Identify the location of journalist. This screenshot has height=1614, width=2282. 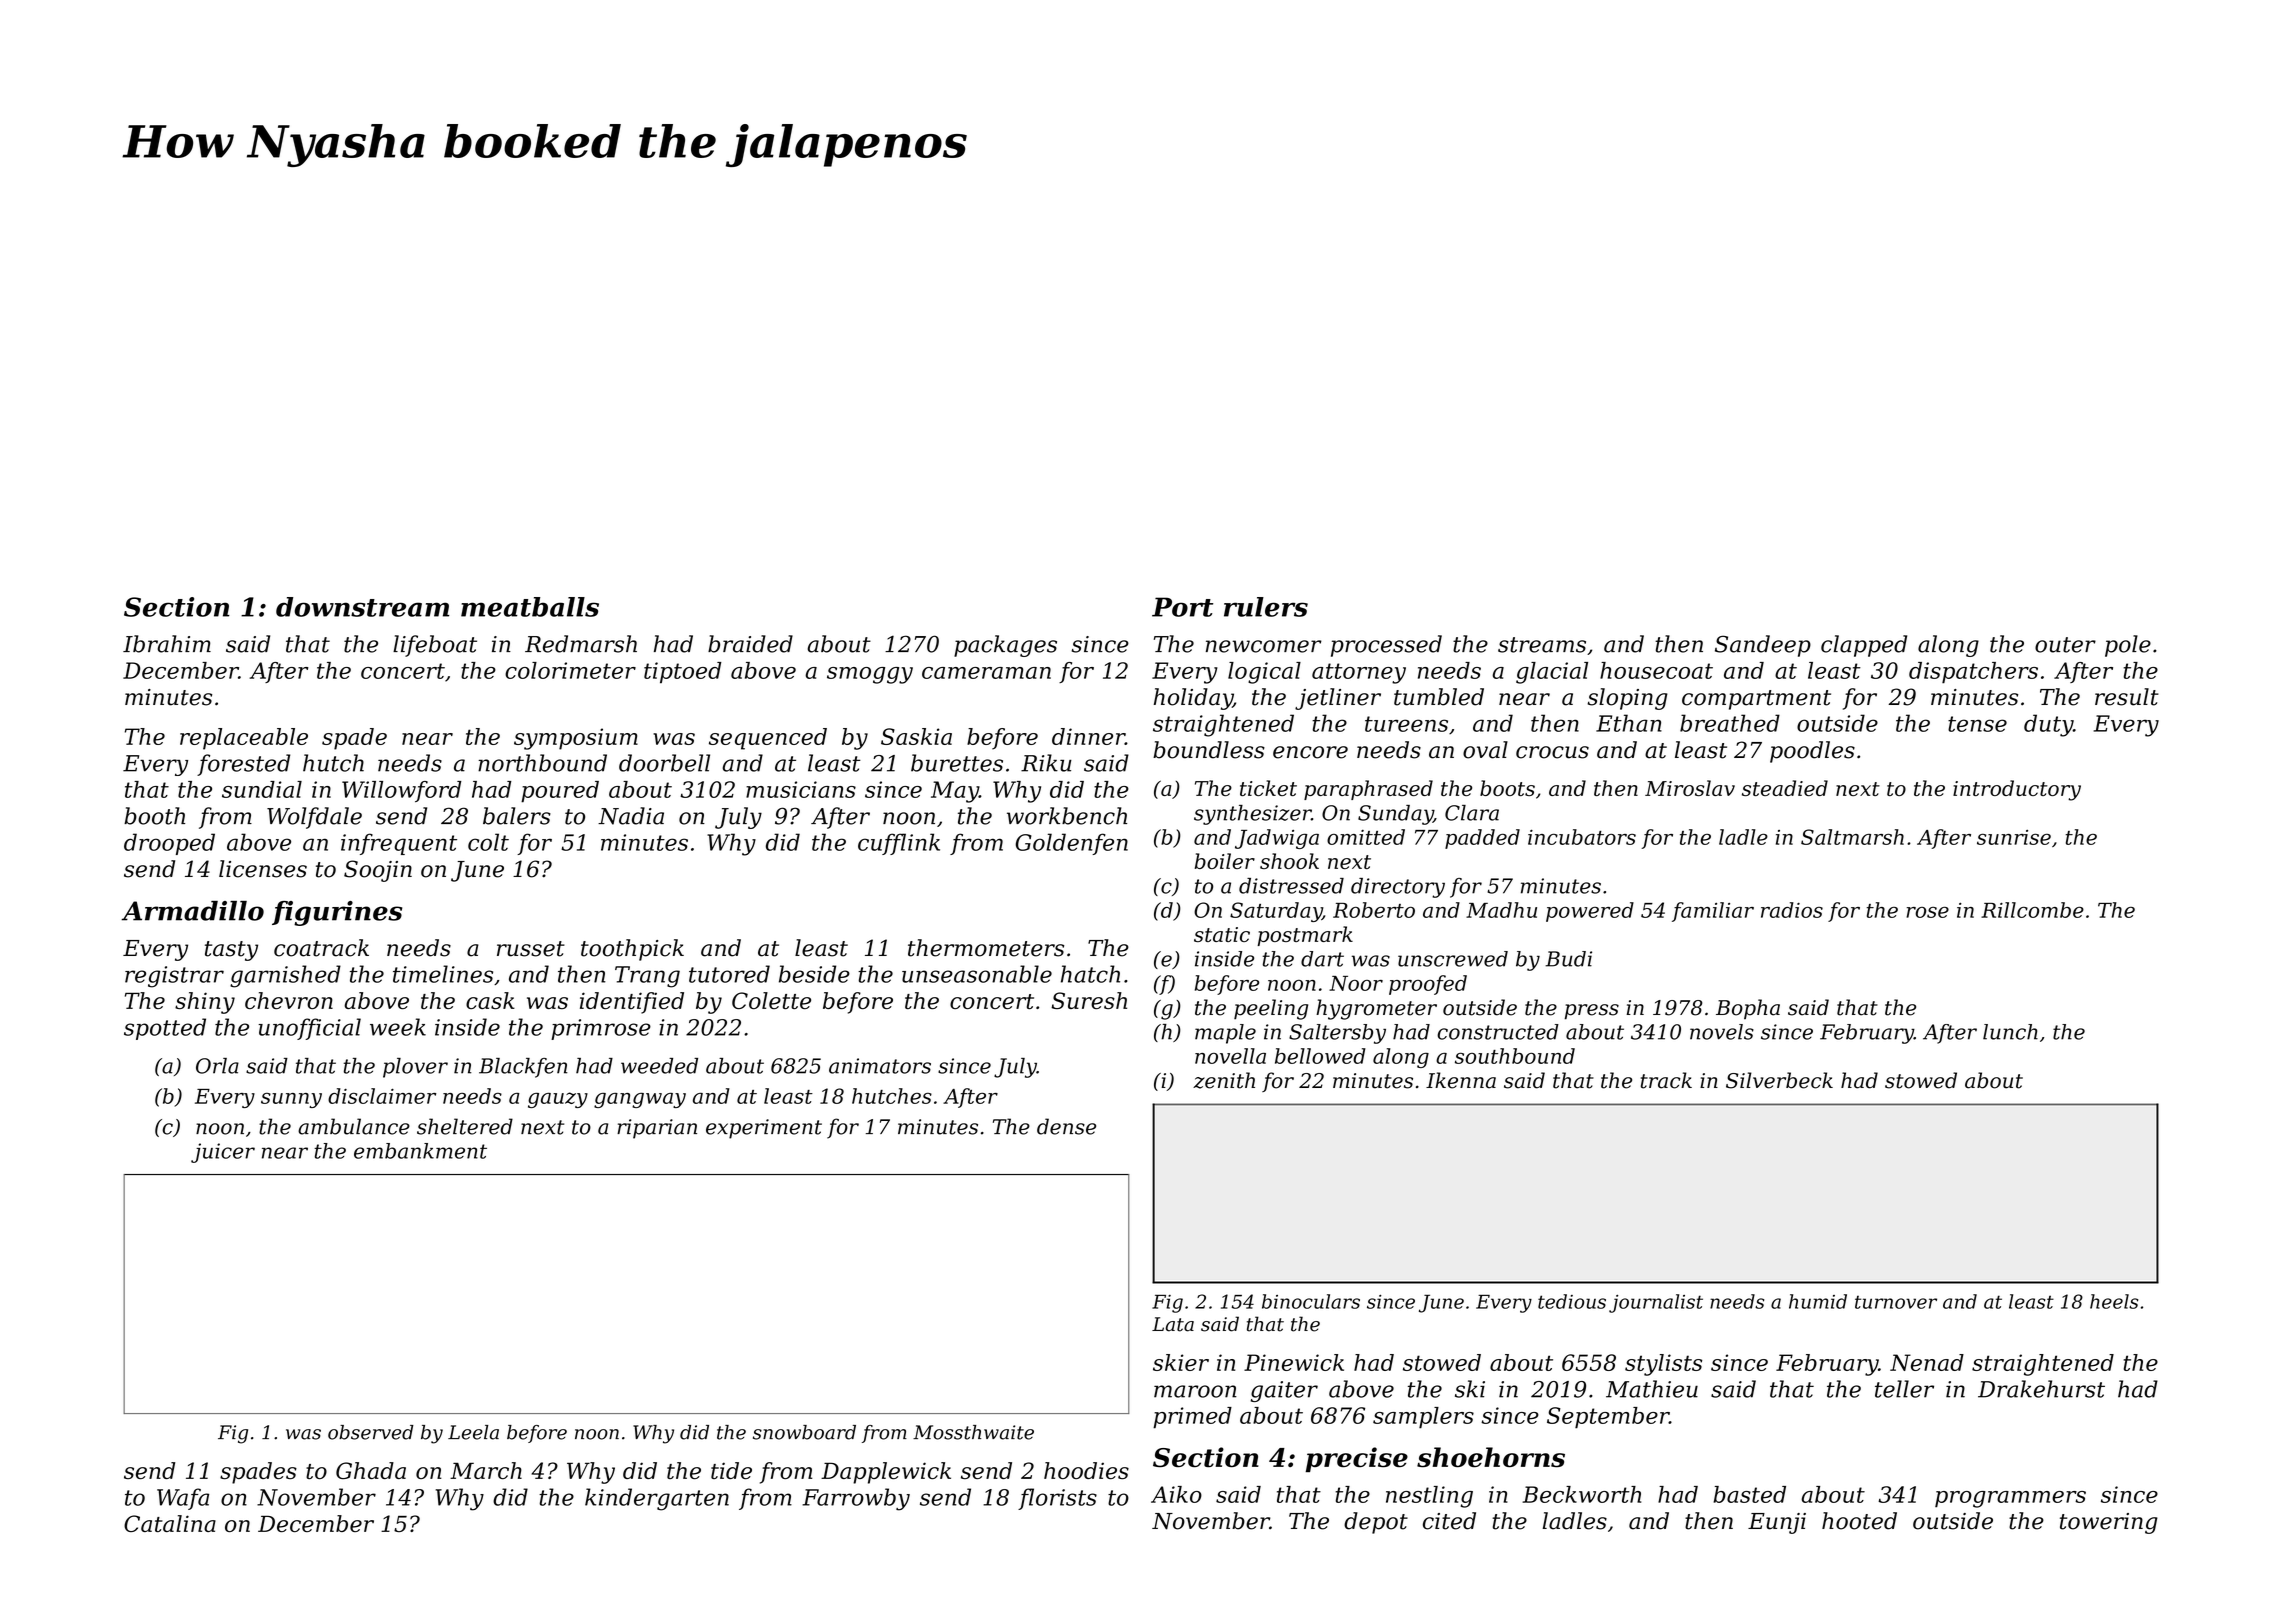
(1656, 1303).
